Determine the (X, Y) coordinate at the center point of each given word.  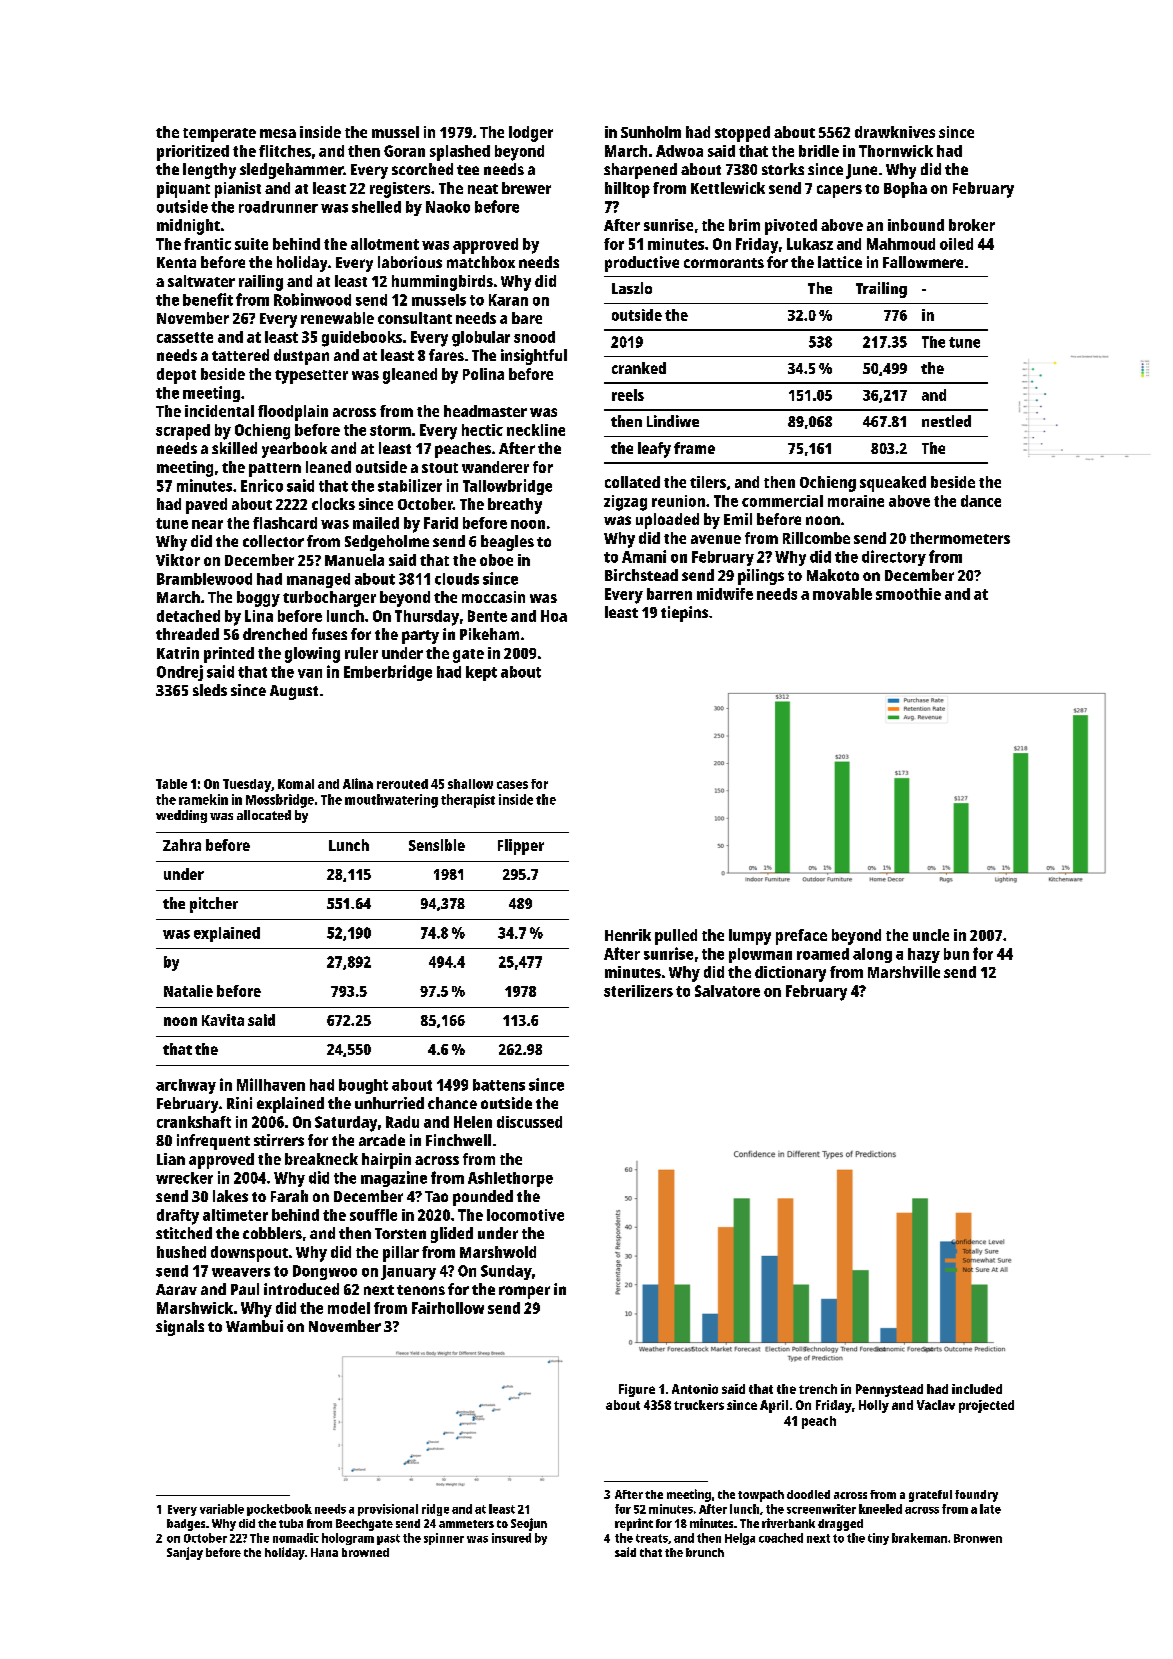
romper (524, 1292)
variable (222, 1509)
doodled (808, 1494)
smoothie (908, 594)
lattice (840, 262)
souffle (373, 1215)
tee (468, 170)
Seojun (529, 1524)
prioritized (193, 153)
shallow (470, 784)
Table (171, 784)
